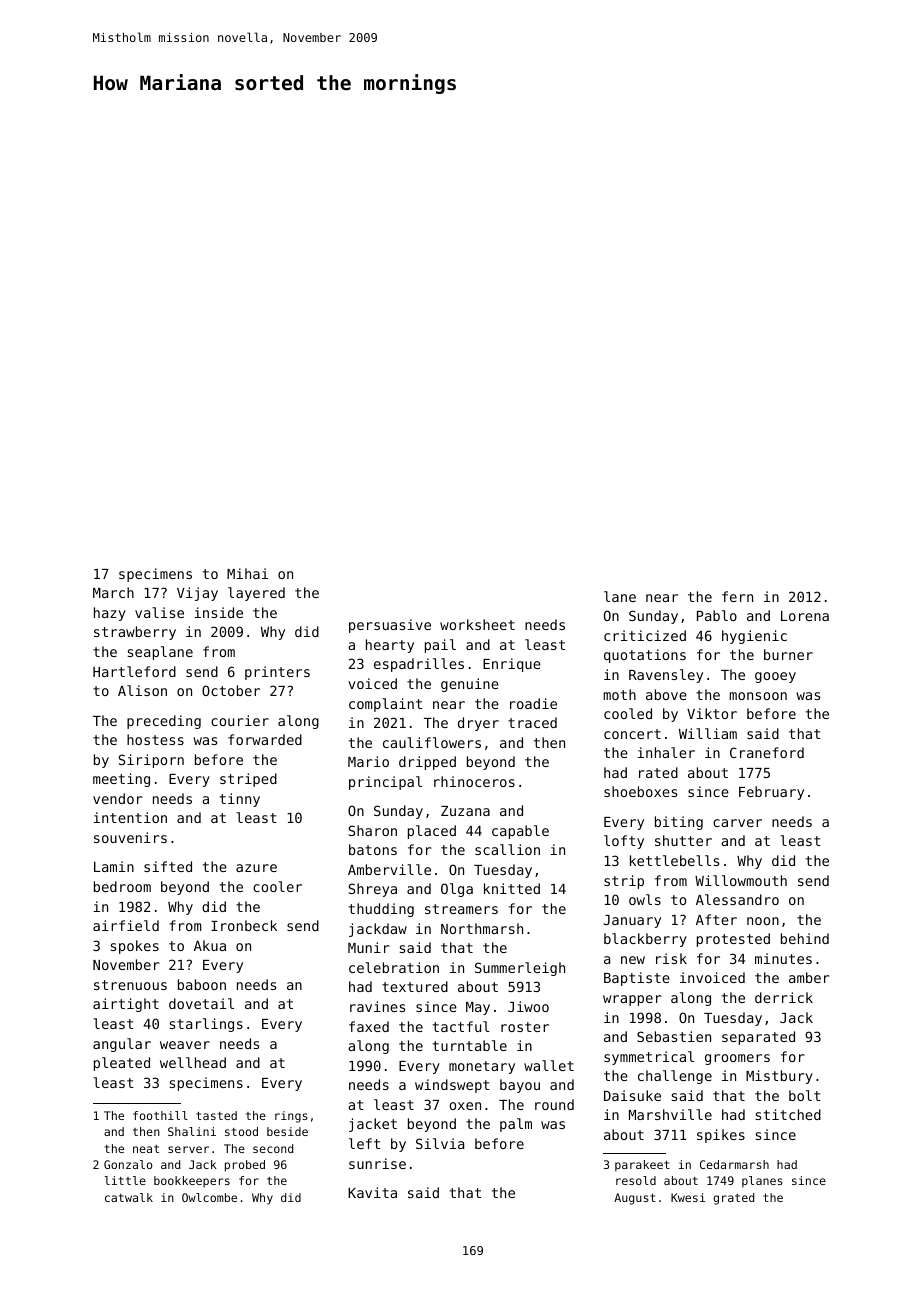 The width and height of the image is (924, 1308). I want to click on pail, so click(440, 646).
